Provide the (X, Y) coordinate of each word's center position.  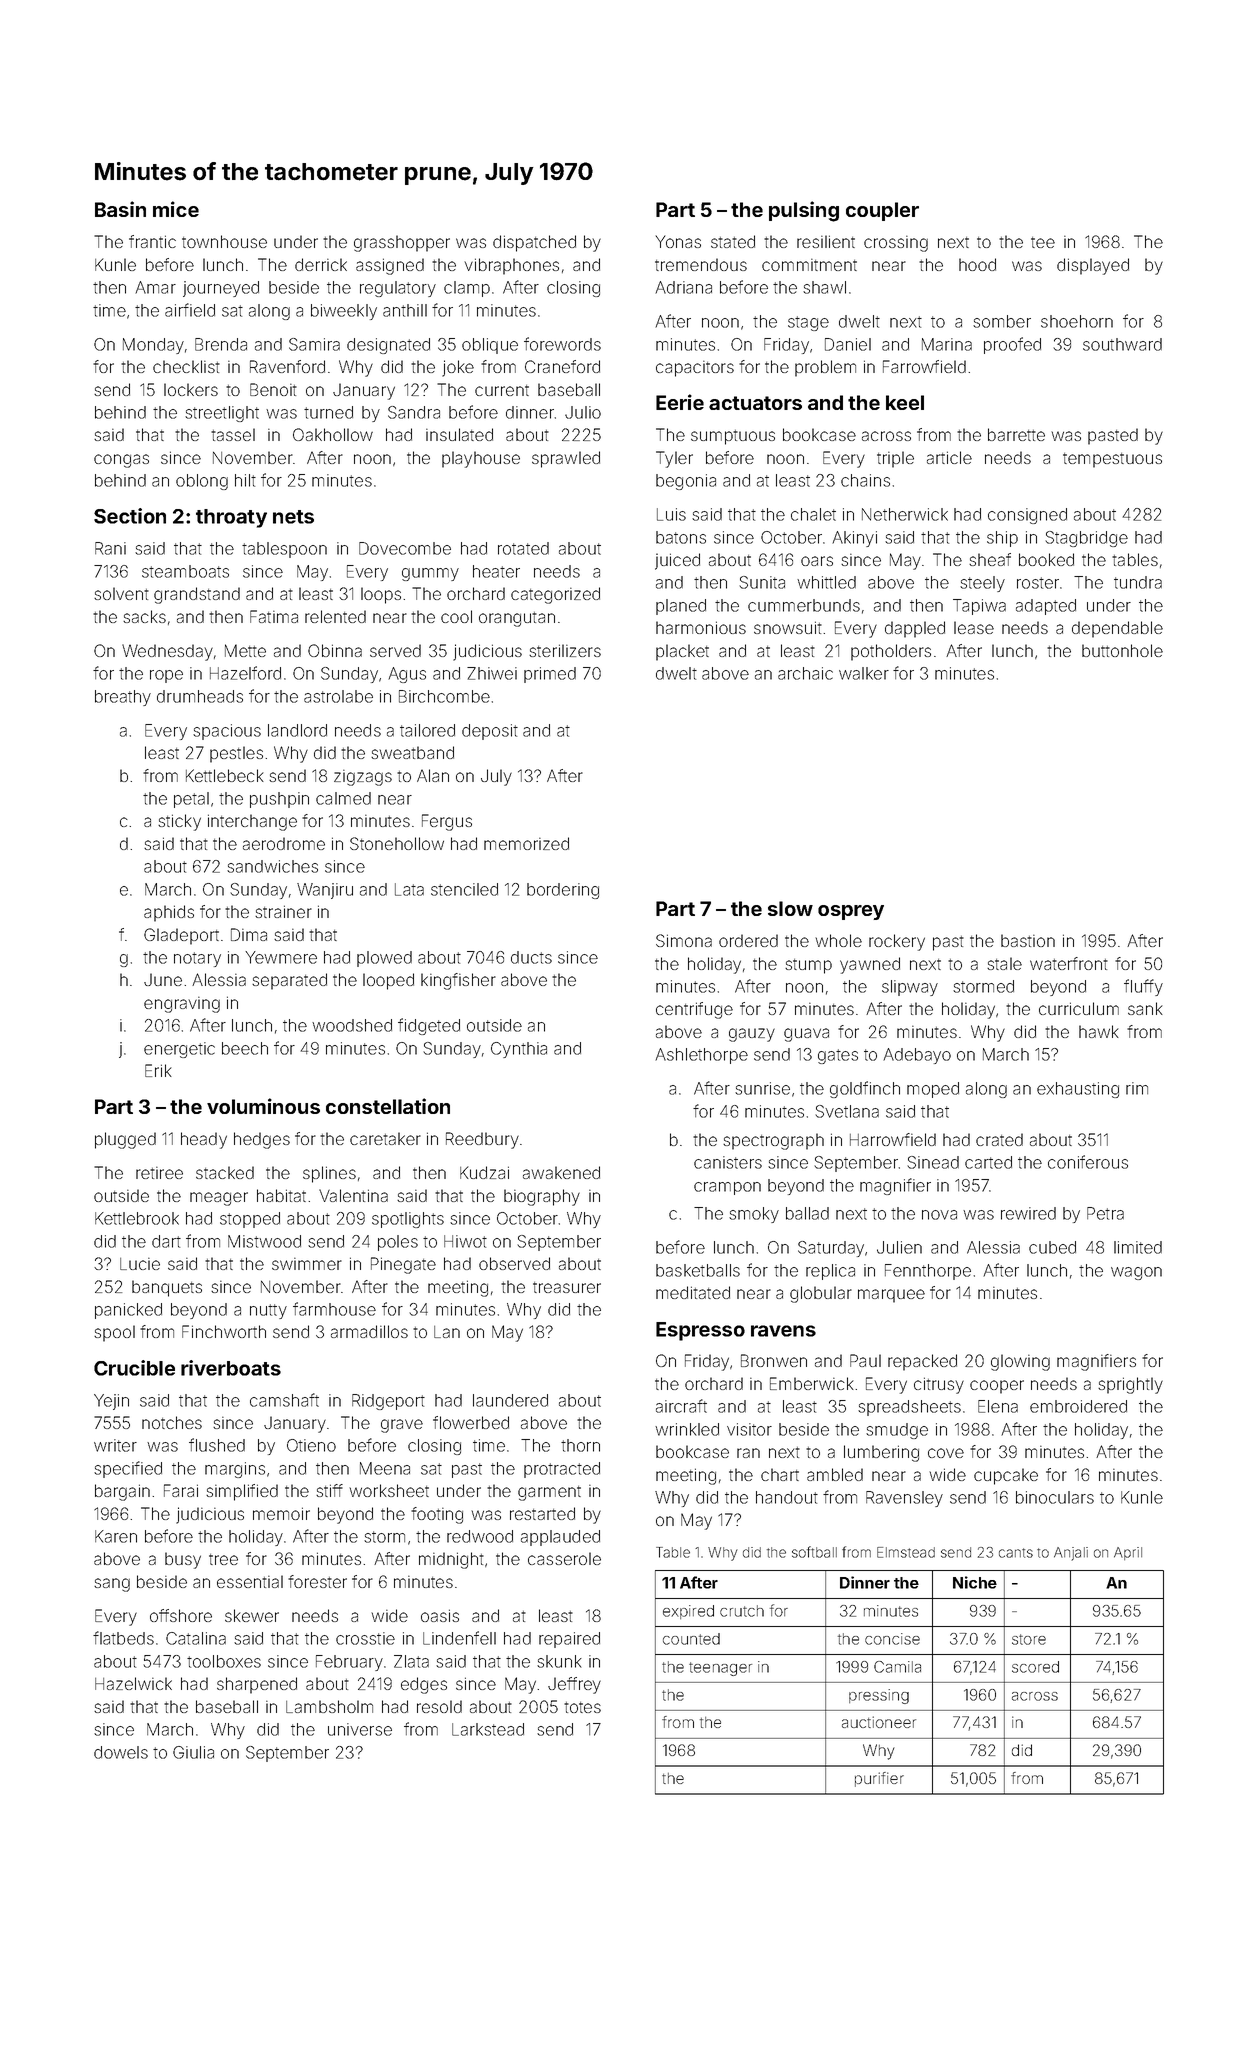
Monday (153, 346)
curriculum (1079, 1008)
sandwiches (272, 866)
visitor (749, 1429)
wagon (1136, 1273)
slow (790, 908)
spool (114, 1333)
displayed (1093, 266)
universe (360, 1729)
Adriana (683, 287)
